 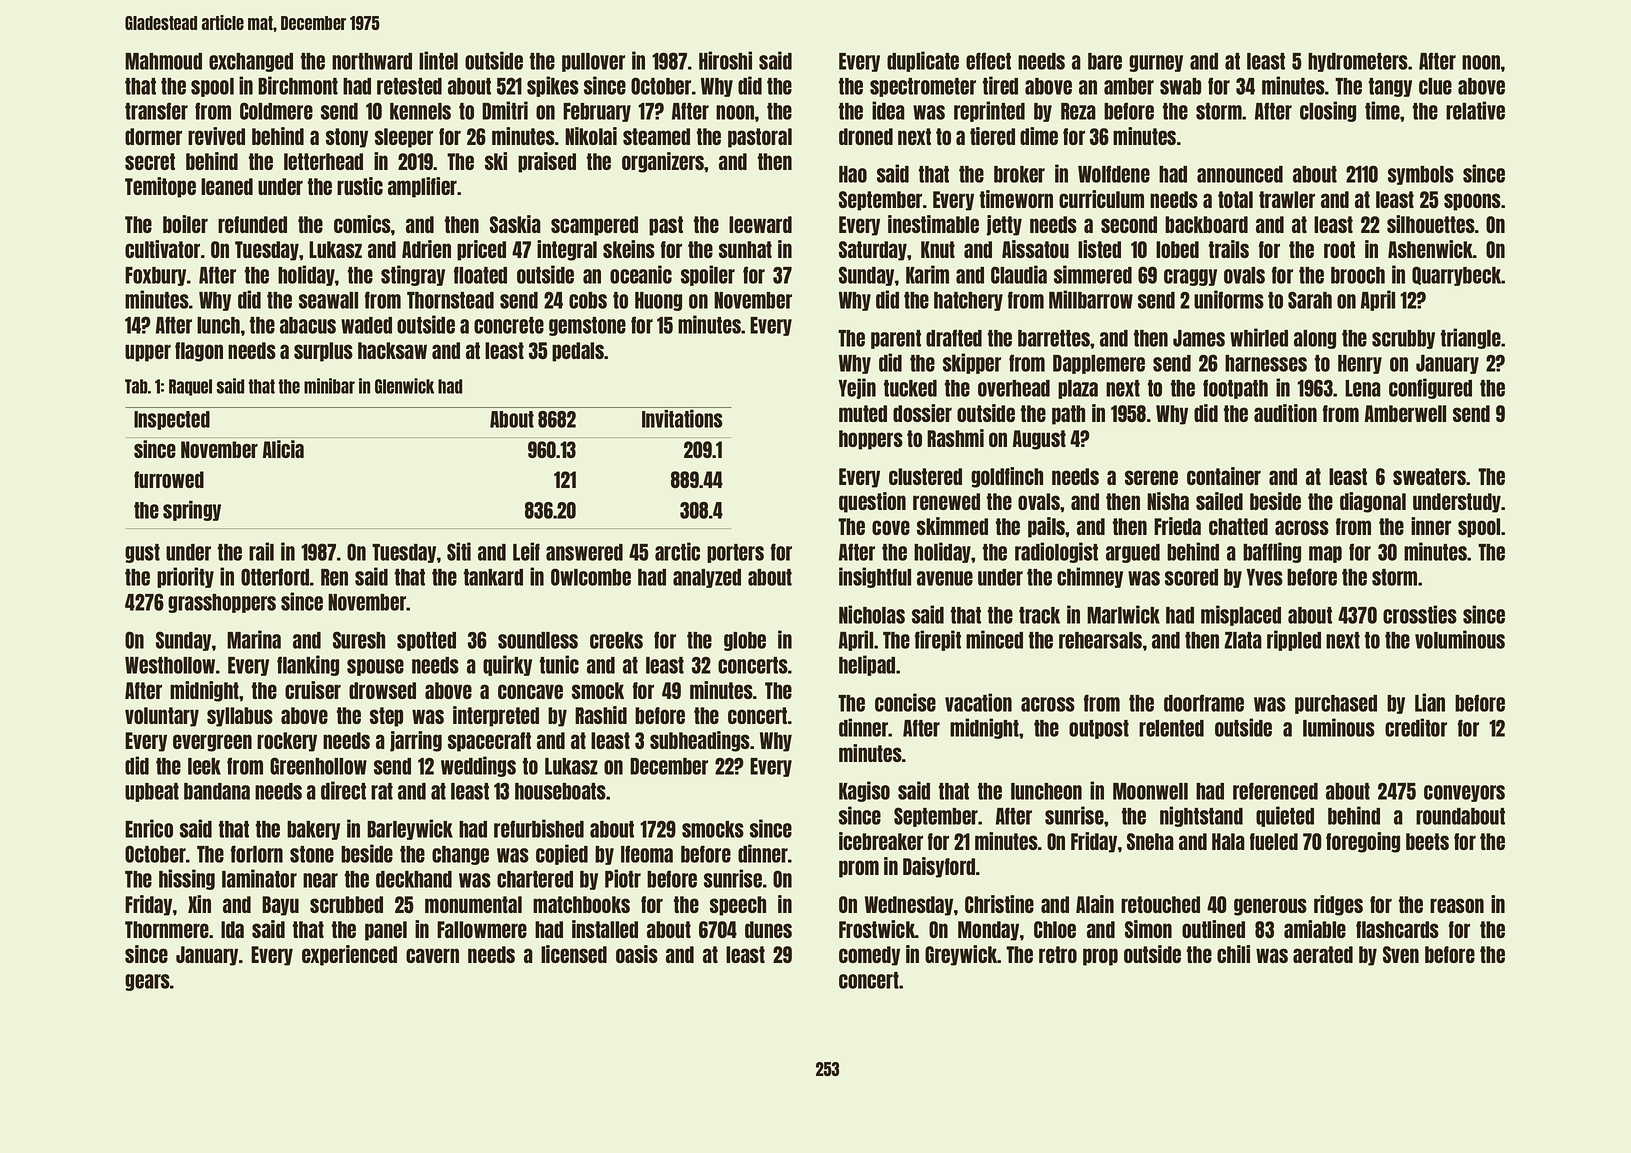 I want to click on comedy, so click(x=869, y=956).
